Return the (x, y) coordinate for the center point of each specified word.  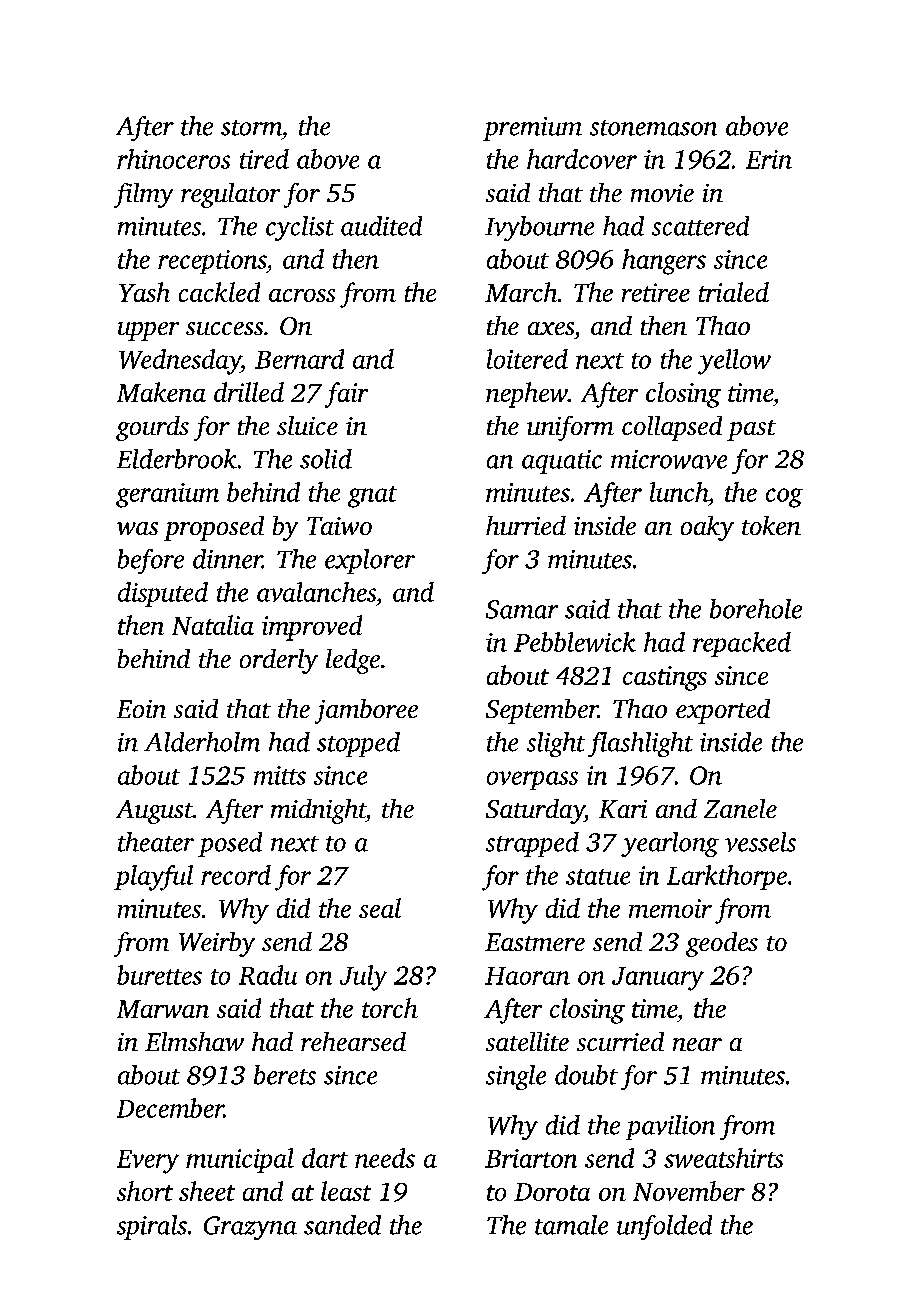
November (689, 1191)
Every (148, 1162)
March (521, 292)
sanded (342, 1225)
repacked (742, 644)
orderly (279, 661)
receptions (212, 262)
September (542, 711)
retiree (656, 292)
